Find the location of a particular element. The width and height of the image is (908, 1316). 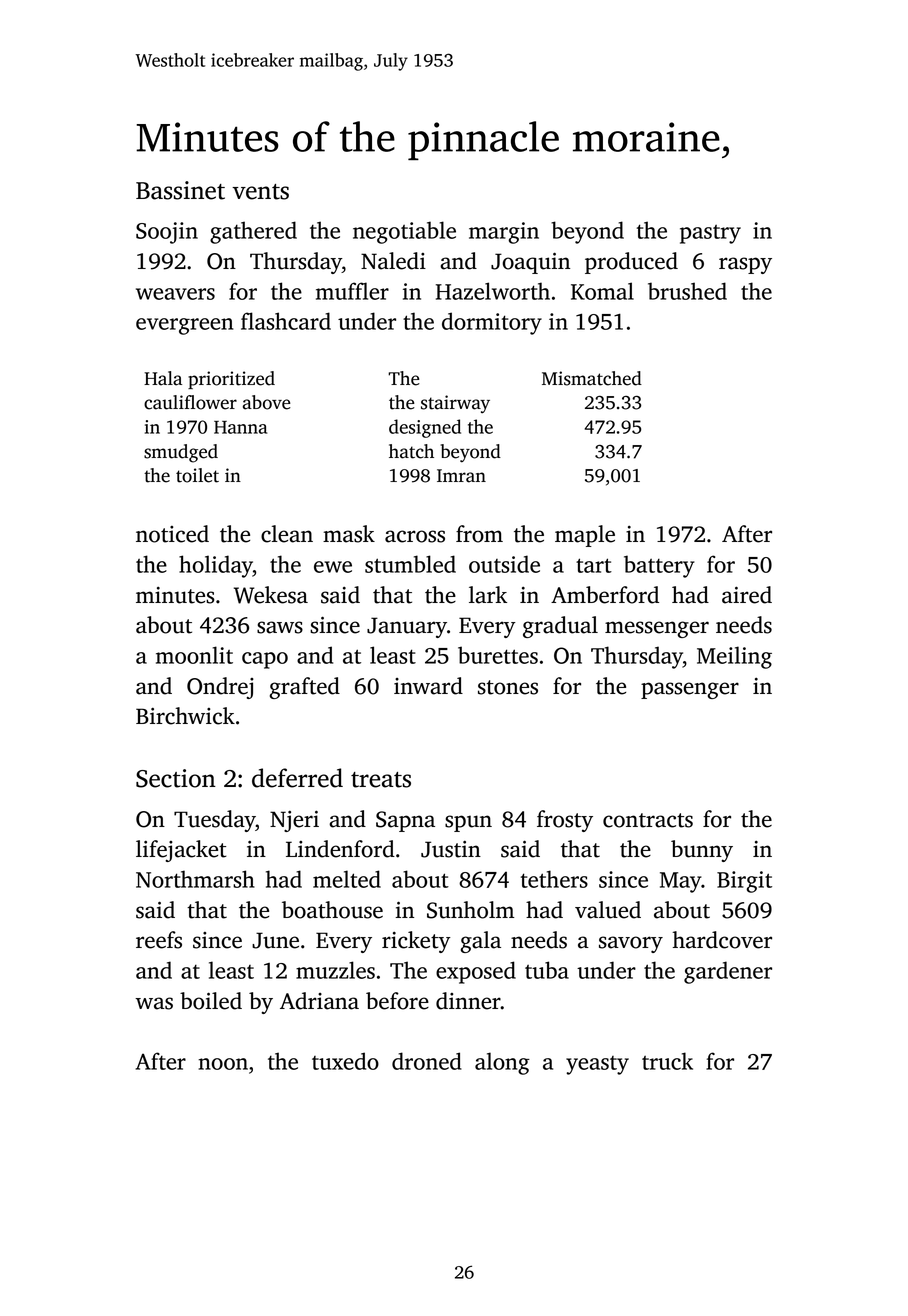

raspy is located at coordinates (745, 265).
